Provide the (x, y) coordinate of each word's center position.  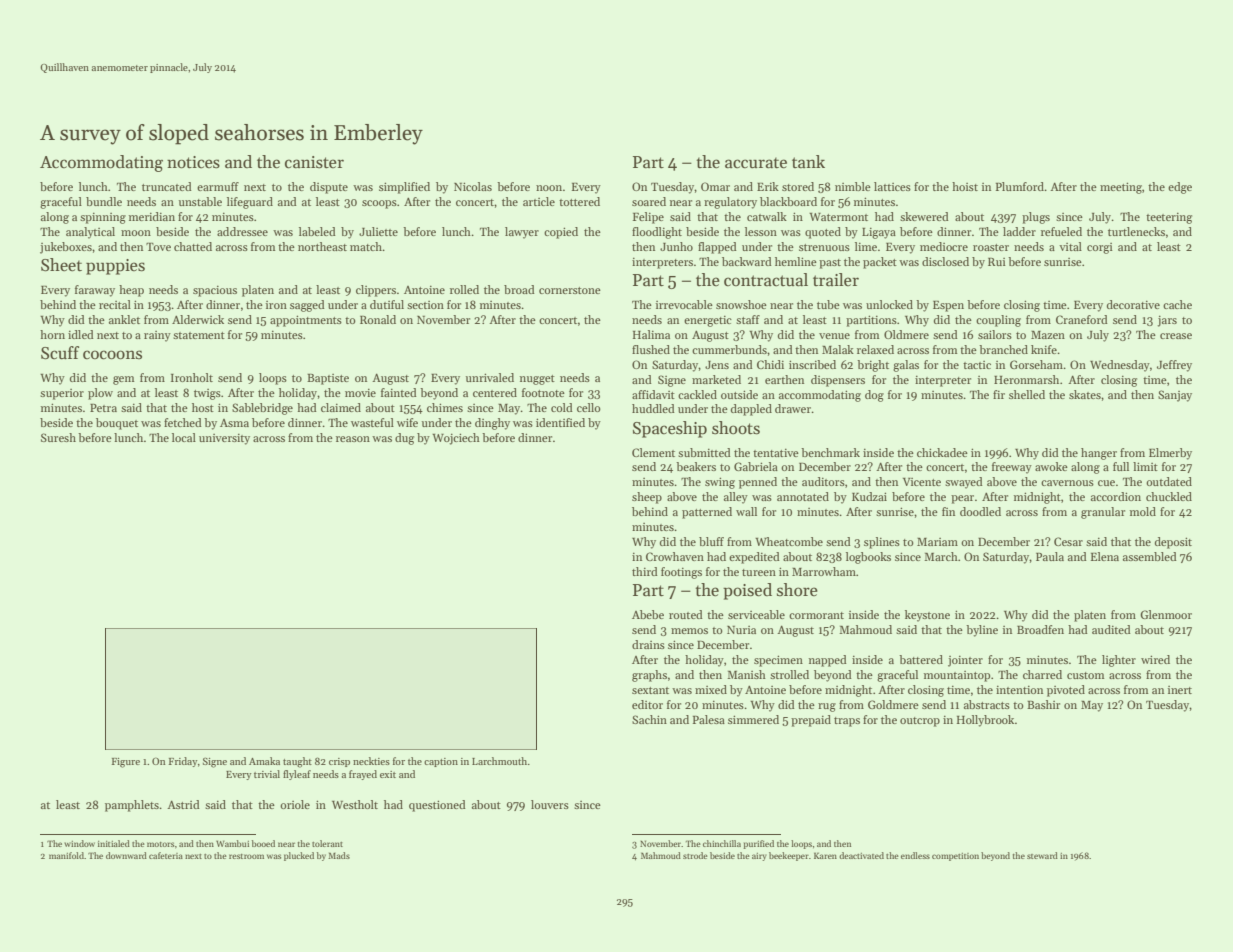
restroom (246, 856)
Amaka (264, 761)
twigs (207, 394)
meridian (152, 216)
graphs (649, 676)
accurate (756, 163)
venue (834, 336)
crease (1176, 336)
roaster (991, 247)
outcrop (920, 722)
